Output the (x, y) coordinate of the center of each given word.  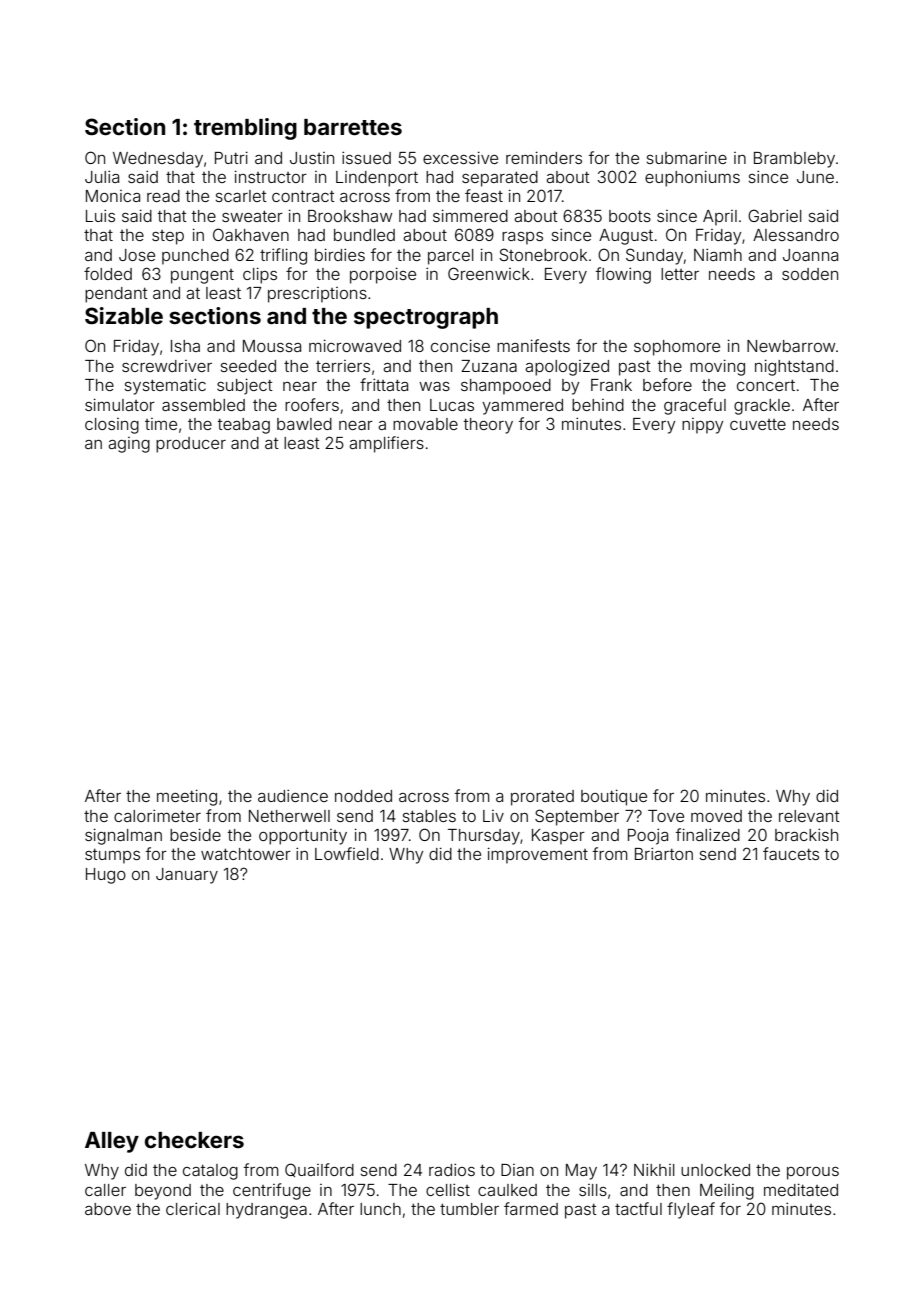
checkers (194, 1140)
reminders (544, 157)
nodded (363, 796)
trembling (245, 129)
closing (112, 426)
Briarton (664, 853)
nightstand (794, 367)
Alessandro (796, 235)
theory (488, 426)
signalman (123, 836)
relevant (809, 816)
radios (452, 1169)
